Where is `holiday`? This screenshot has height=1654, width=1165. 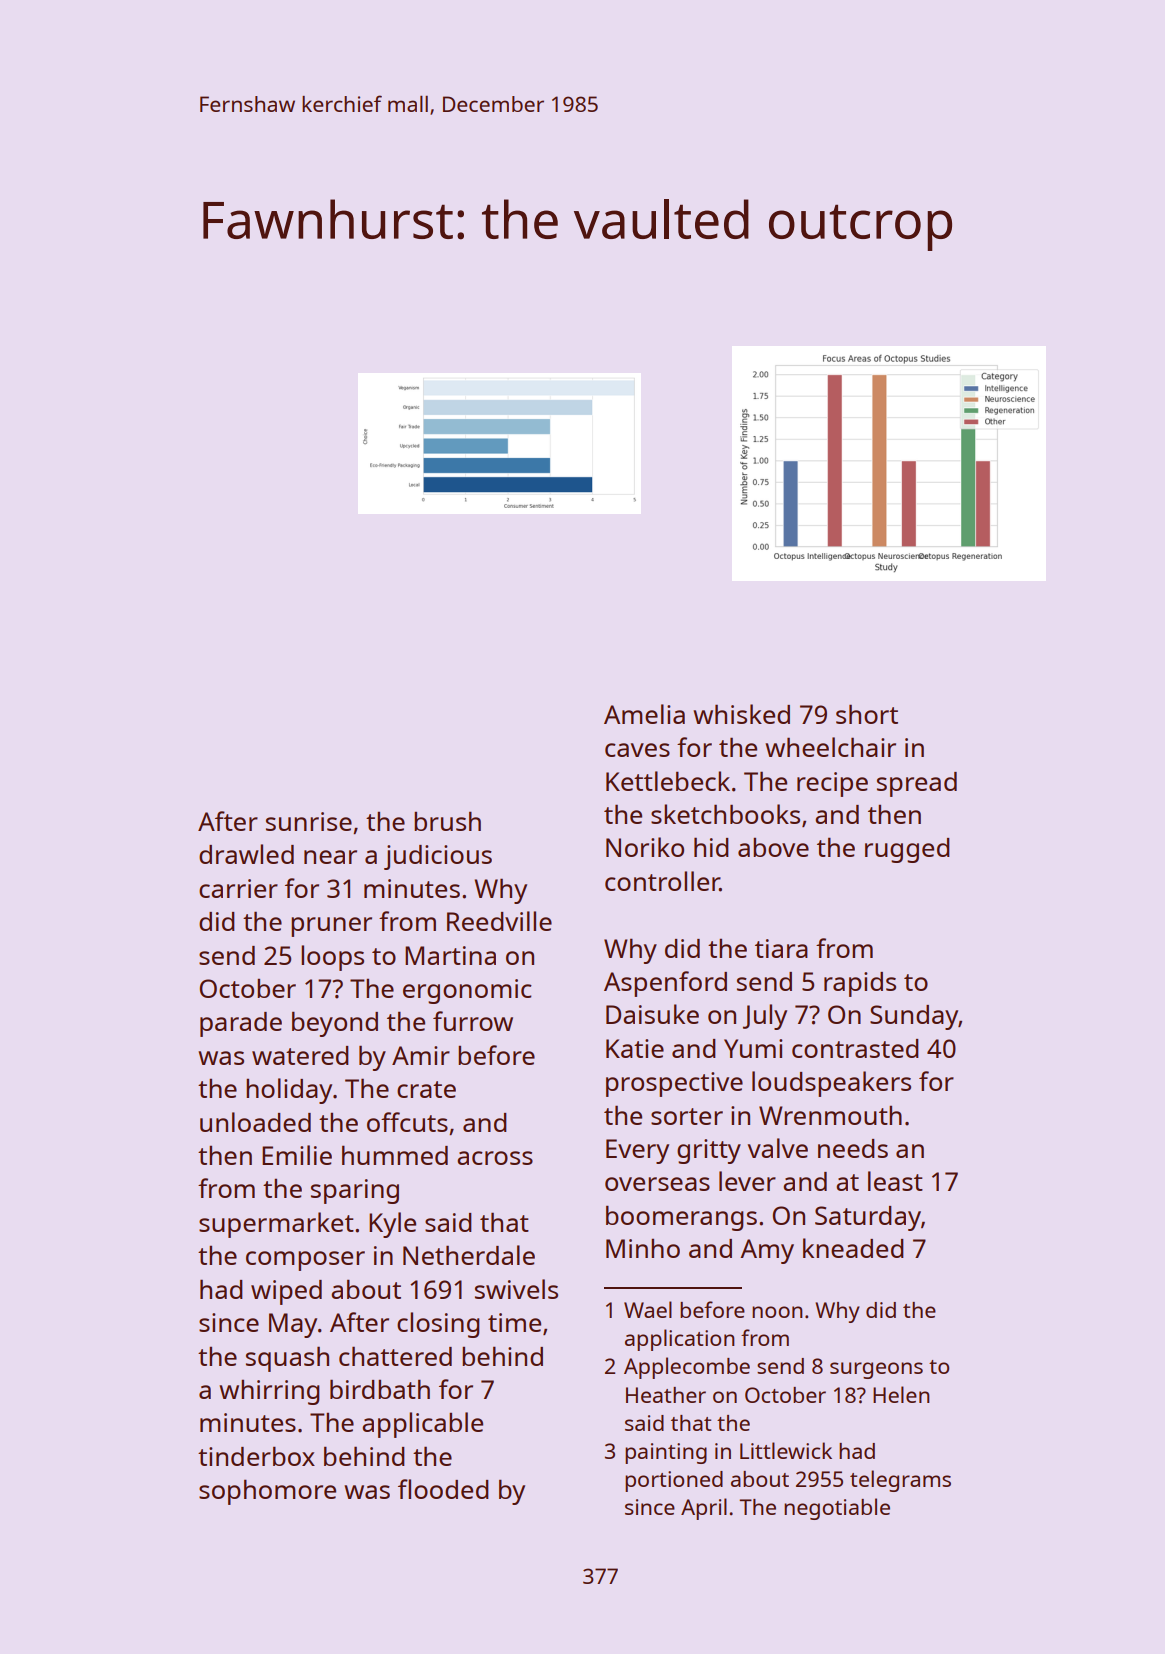 holiday is located at coordinates (289, 1091).
